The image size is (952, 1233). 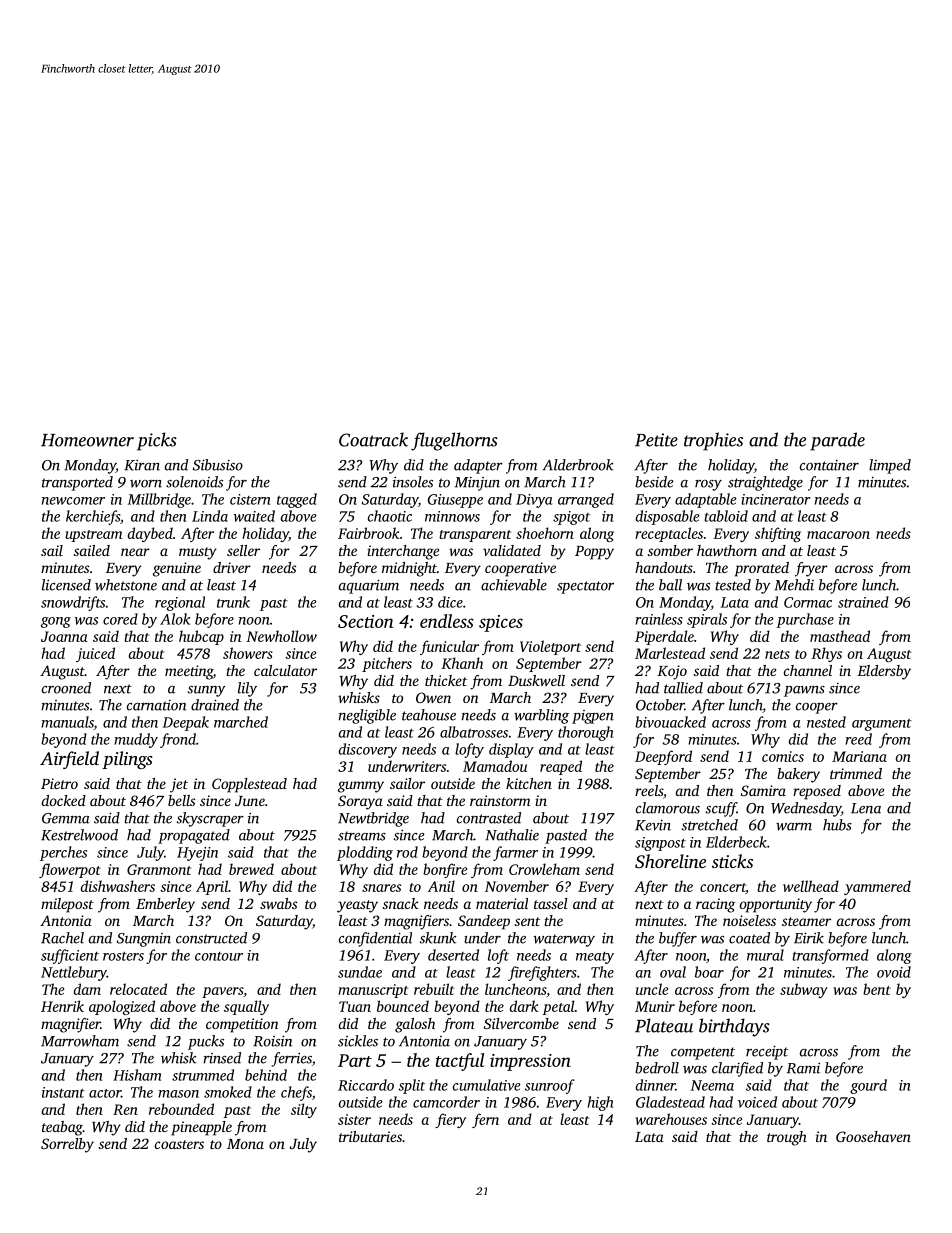 What do you see at coordinates (804, 990) in the image?
I see `subway` at bounding box center [804, 990].
